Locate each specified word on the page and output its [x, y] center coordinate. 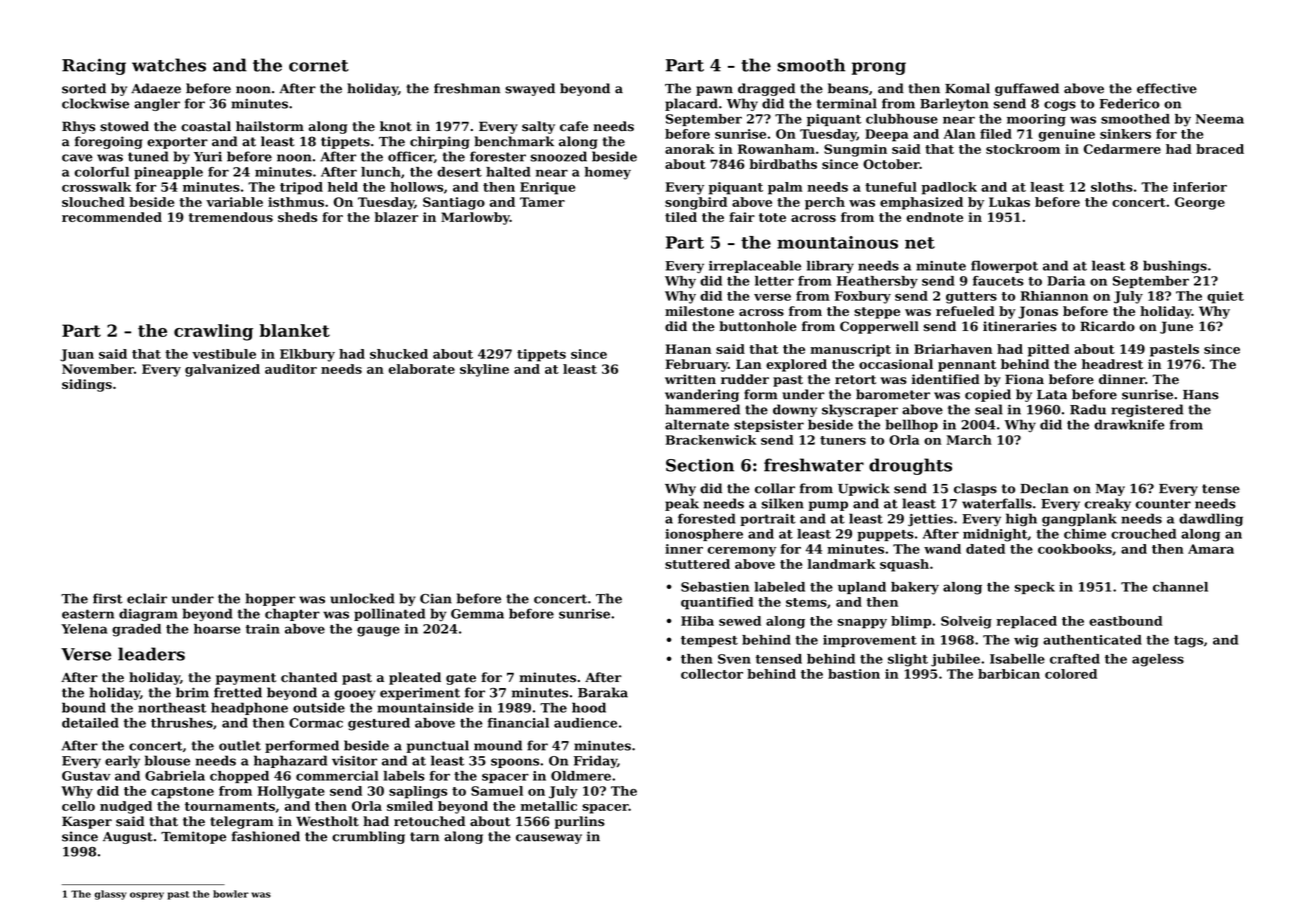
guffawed [1027, 89]
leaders [151, 654]
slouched [93, 202]
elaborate [421, 369]
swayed [530, 89]
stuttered [697, 564]
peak [682, 504]
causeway [549, 839]
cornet [319, 66]
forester [498, 156]
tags [1188, 642]
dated [985, 549]
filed [996, 134]
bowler [231, 894]
